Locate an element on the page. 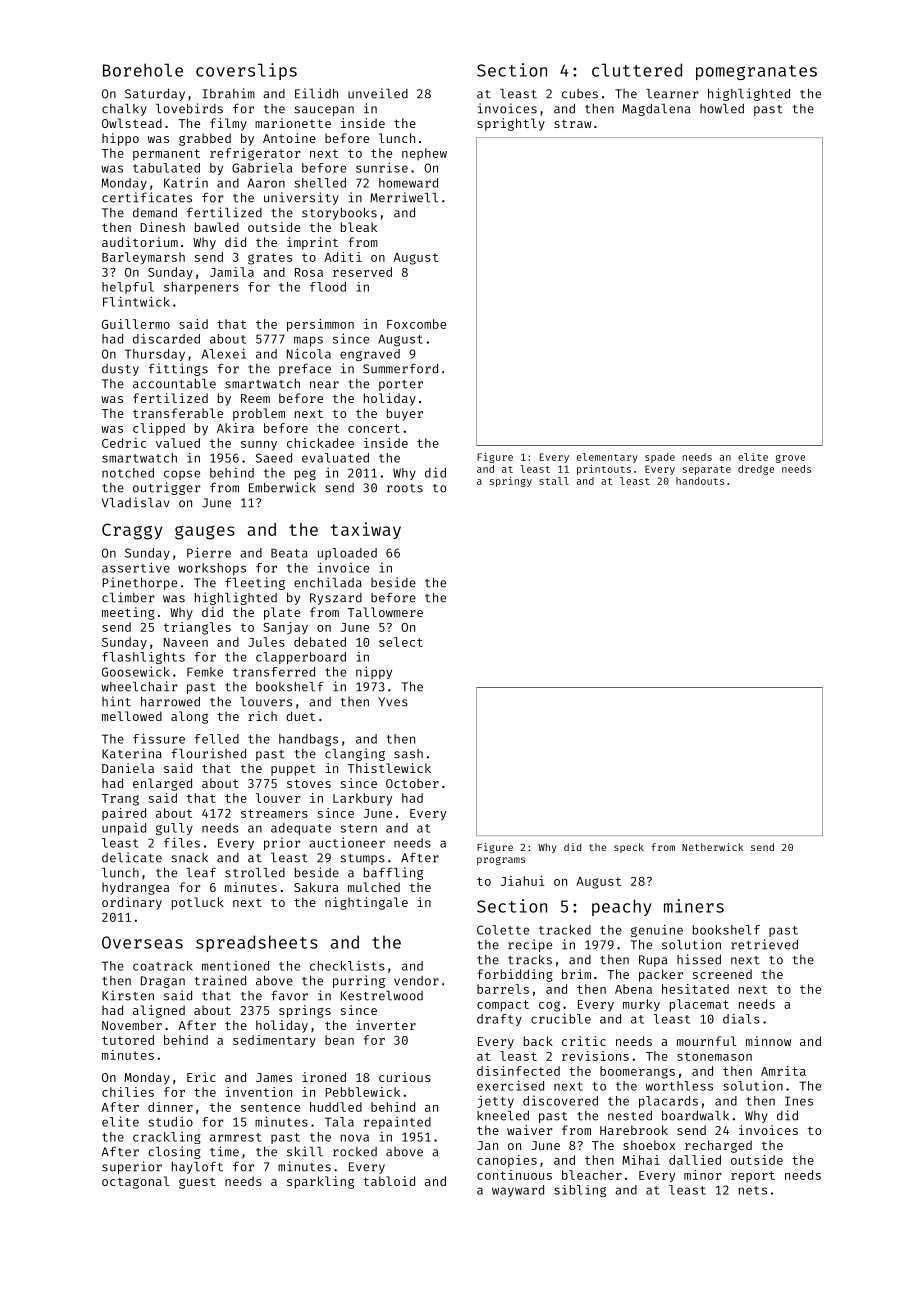 The width and height of the image is (924, 1308). handouts is located at coordinates (700, 481).
